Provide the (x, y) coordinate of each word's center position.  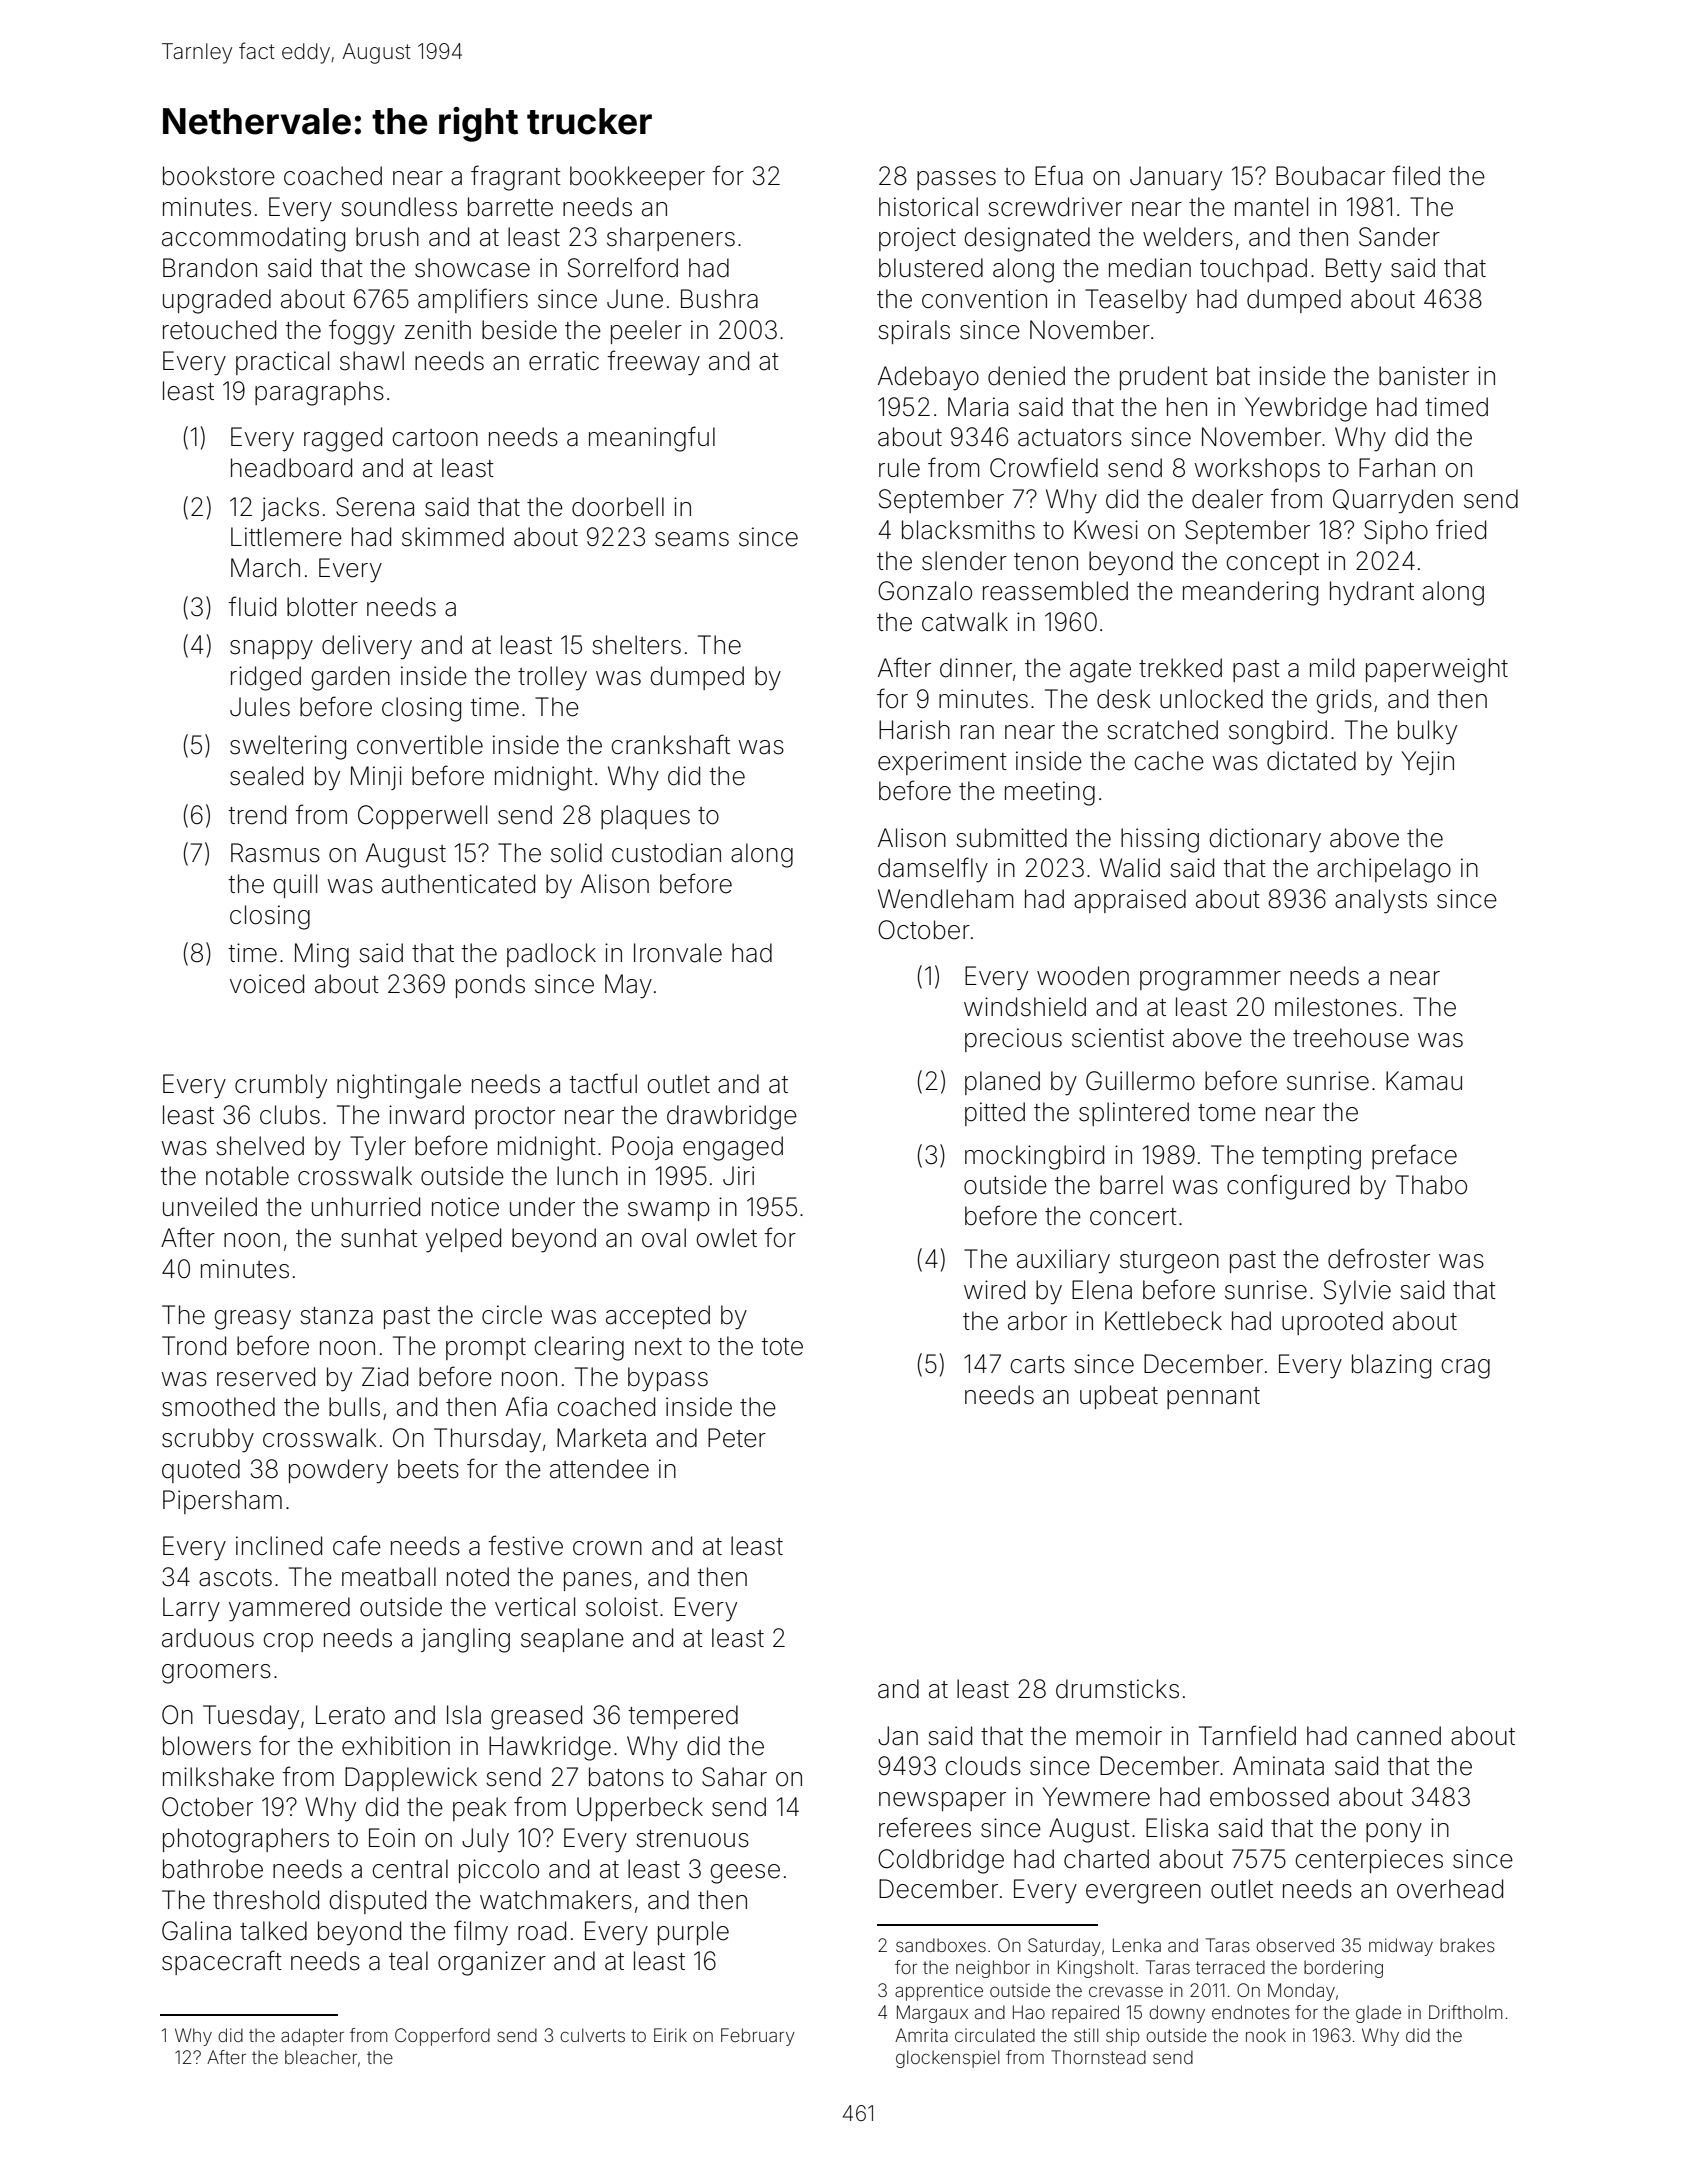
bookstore (219, 176)
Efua (1059, 175)
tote (782, 1347)
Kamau (1424, 1081)
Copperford (442, 2037)
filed (1416, 175)
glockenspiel (948, 2059)
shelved (260, 1146)
